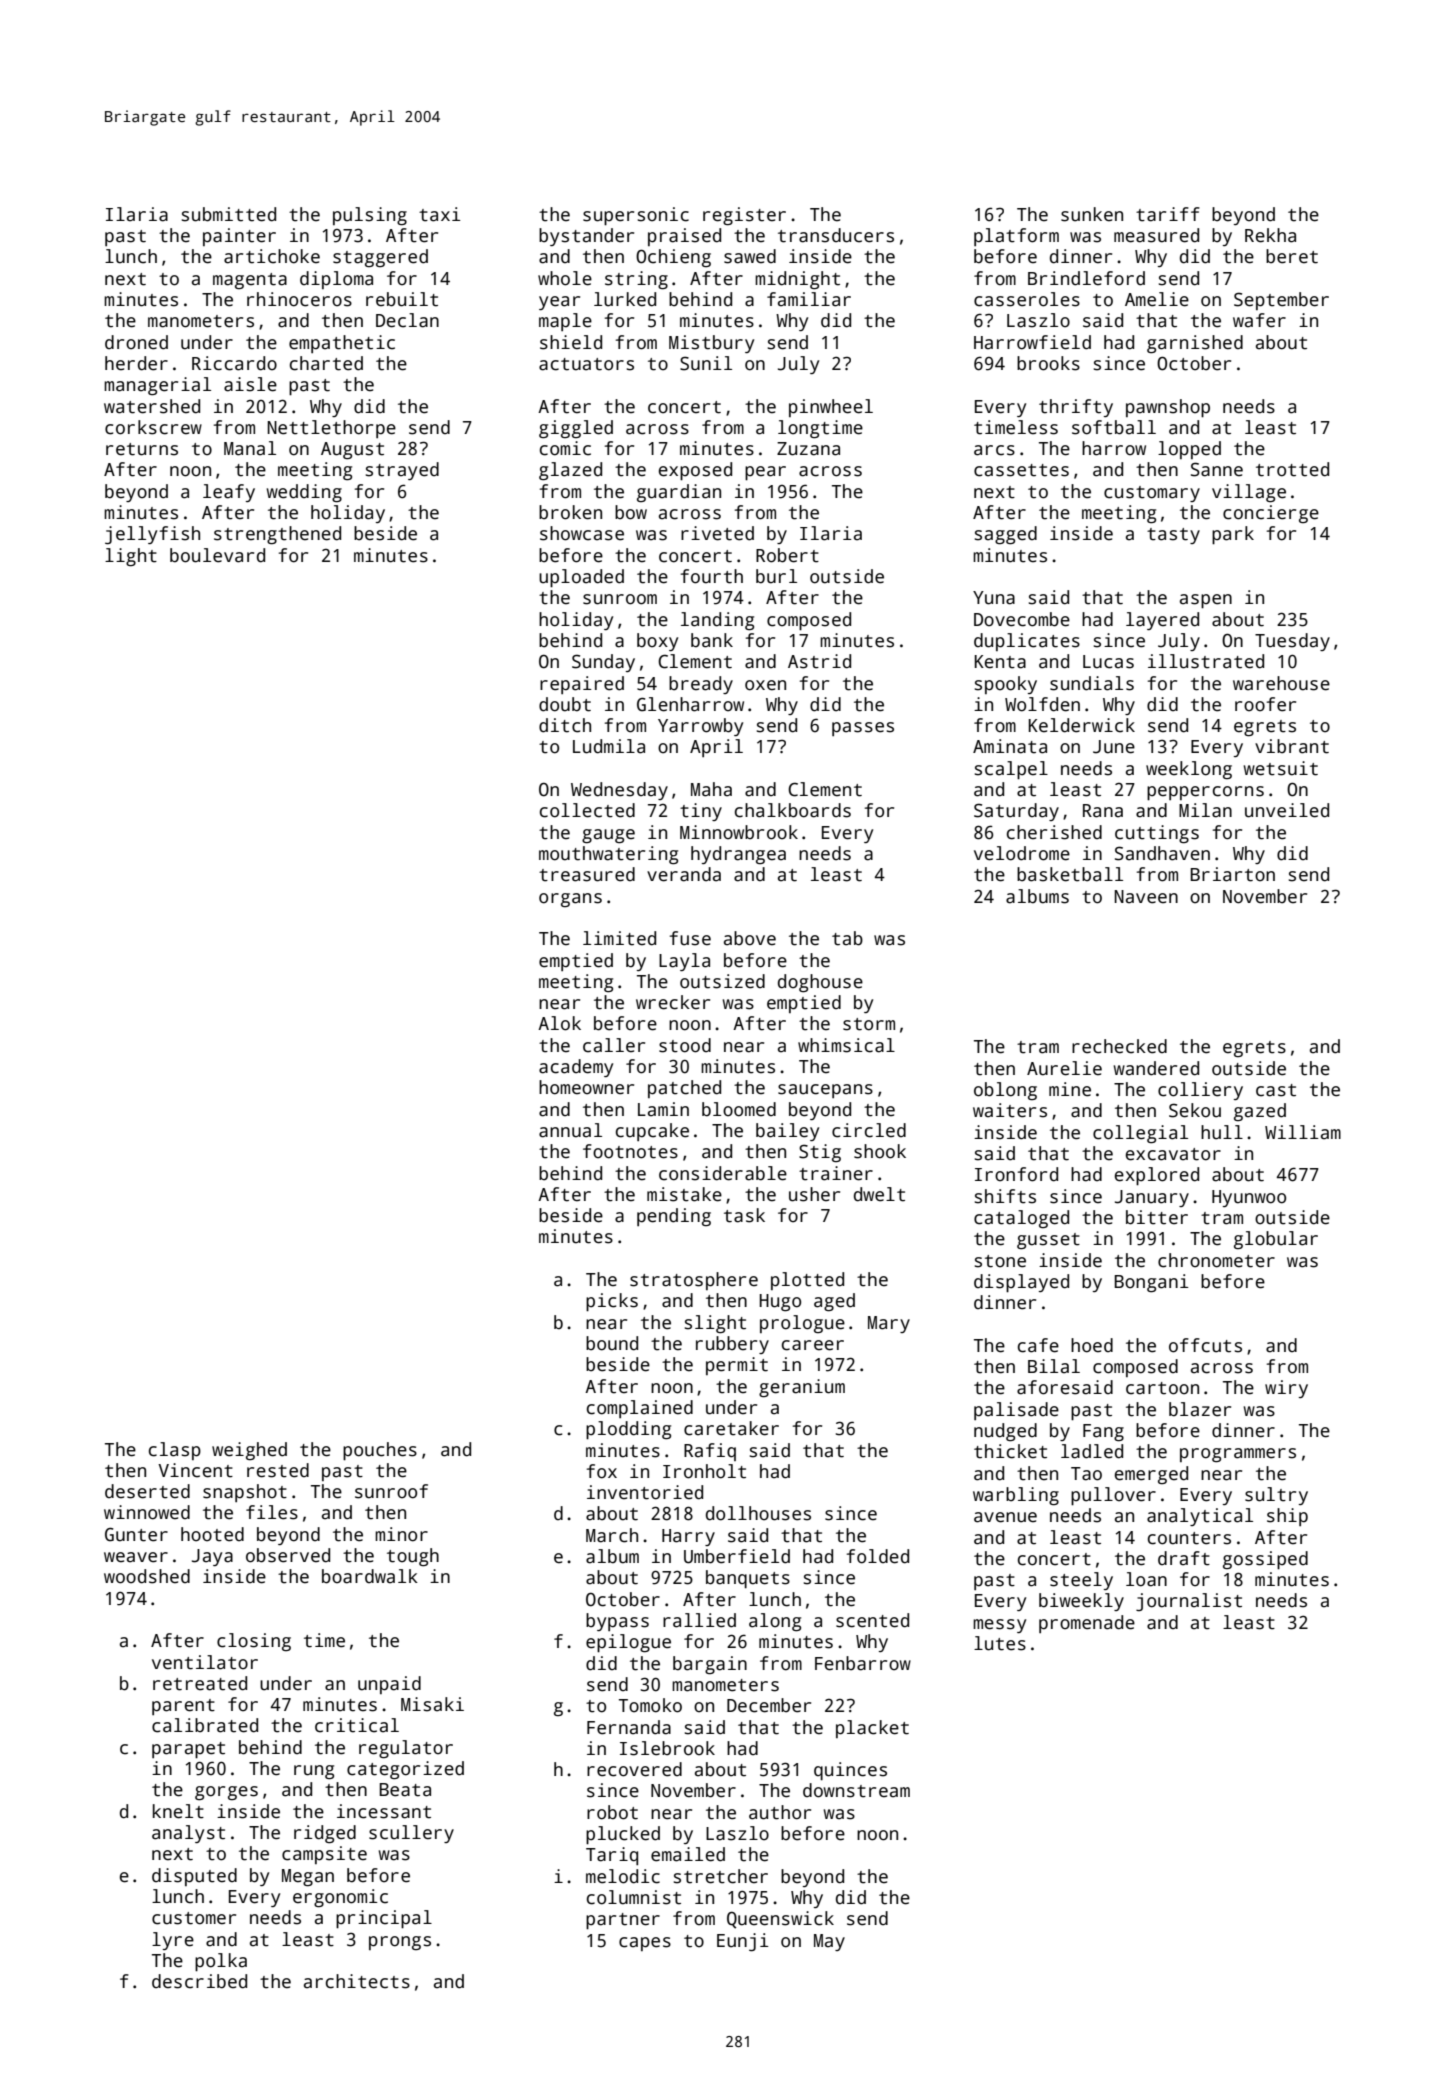 The image size is (1450, 2100). What do you see at coordinates (636, 216) in the screenshot?
I see `supersonic` at bounding box center [636, 216].
